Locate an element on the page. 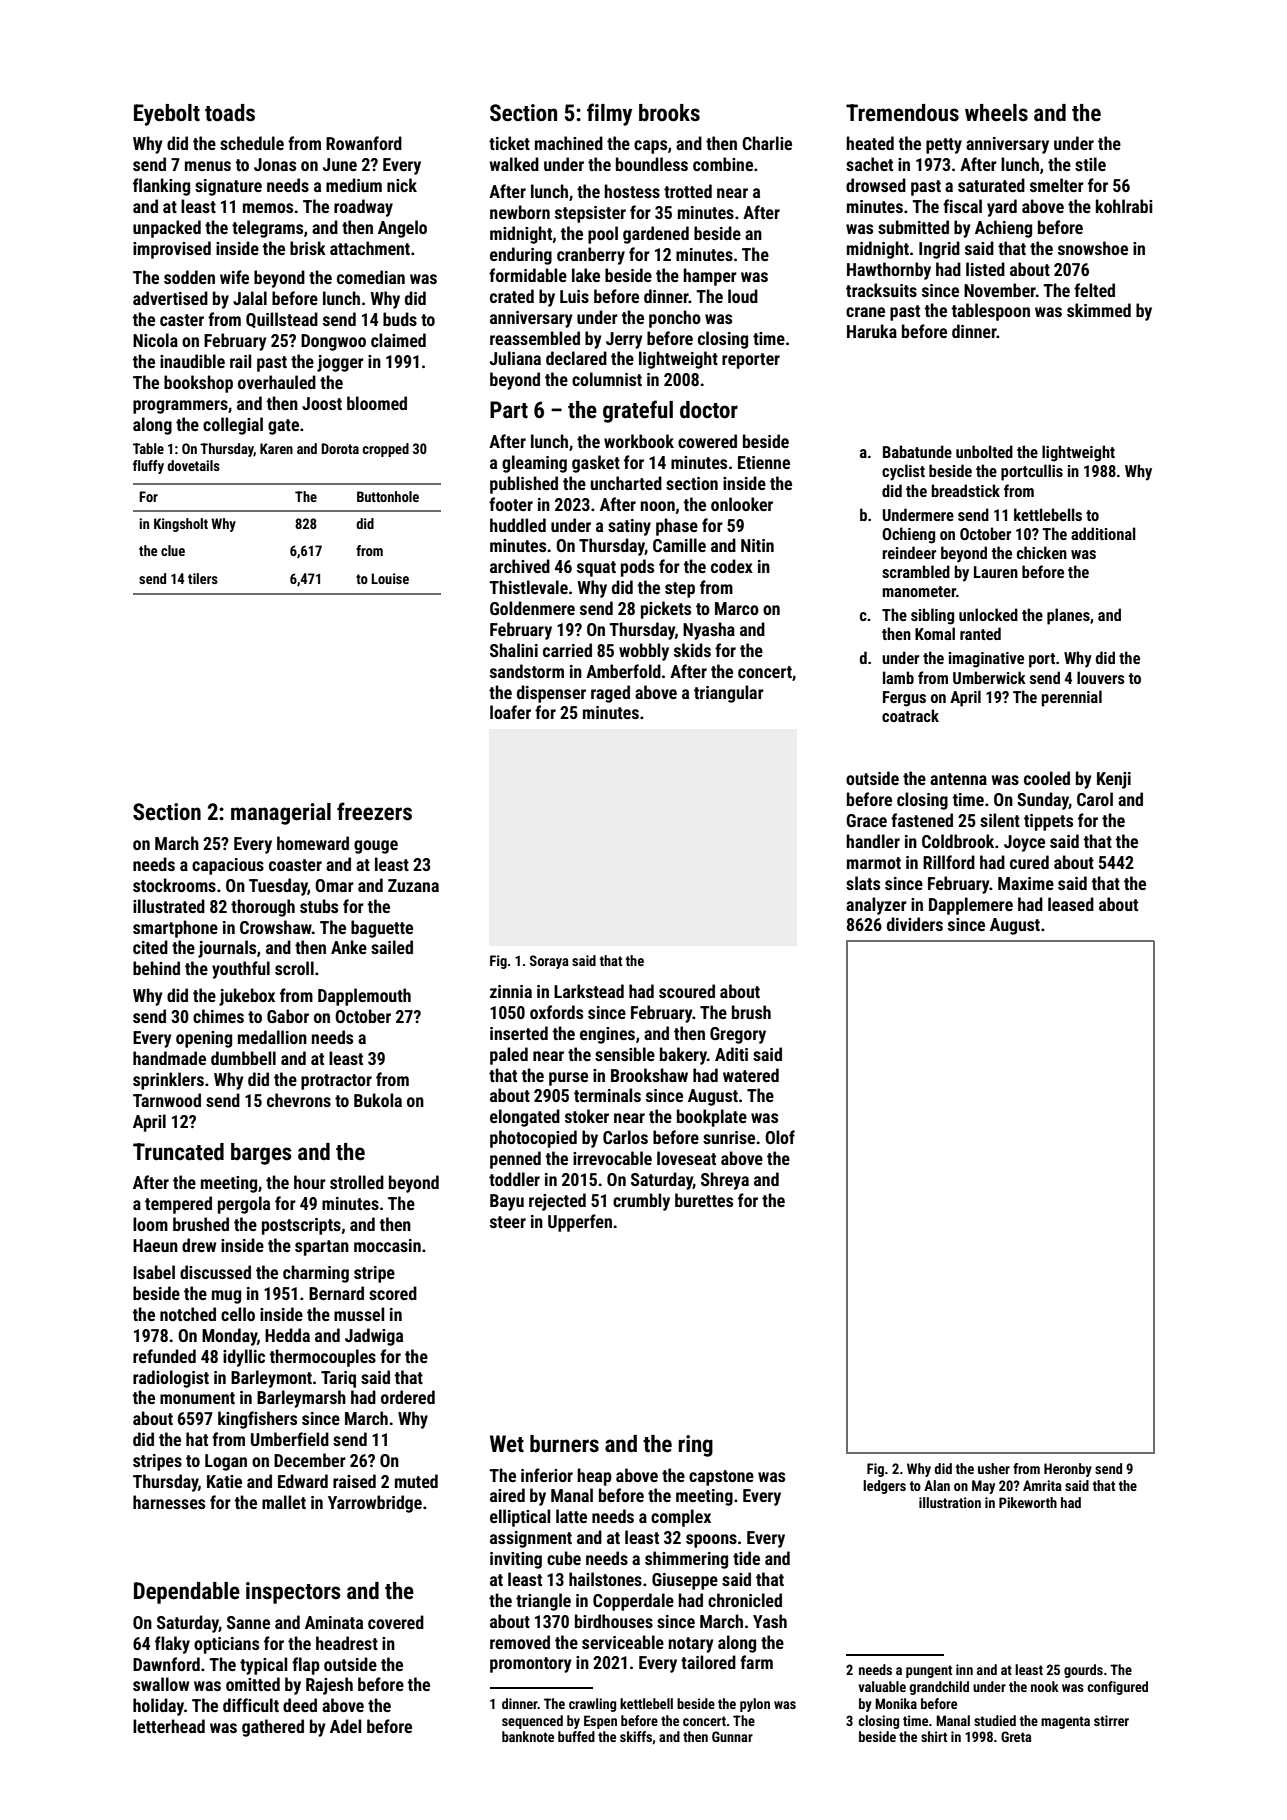  Eyebolt is located at coordinates (167, 115).
